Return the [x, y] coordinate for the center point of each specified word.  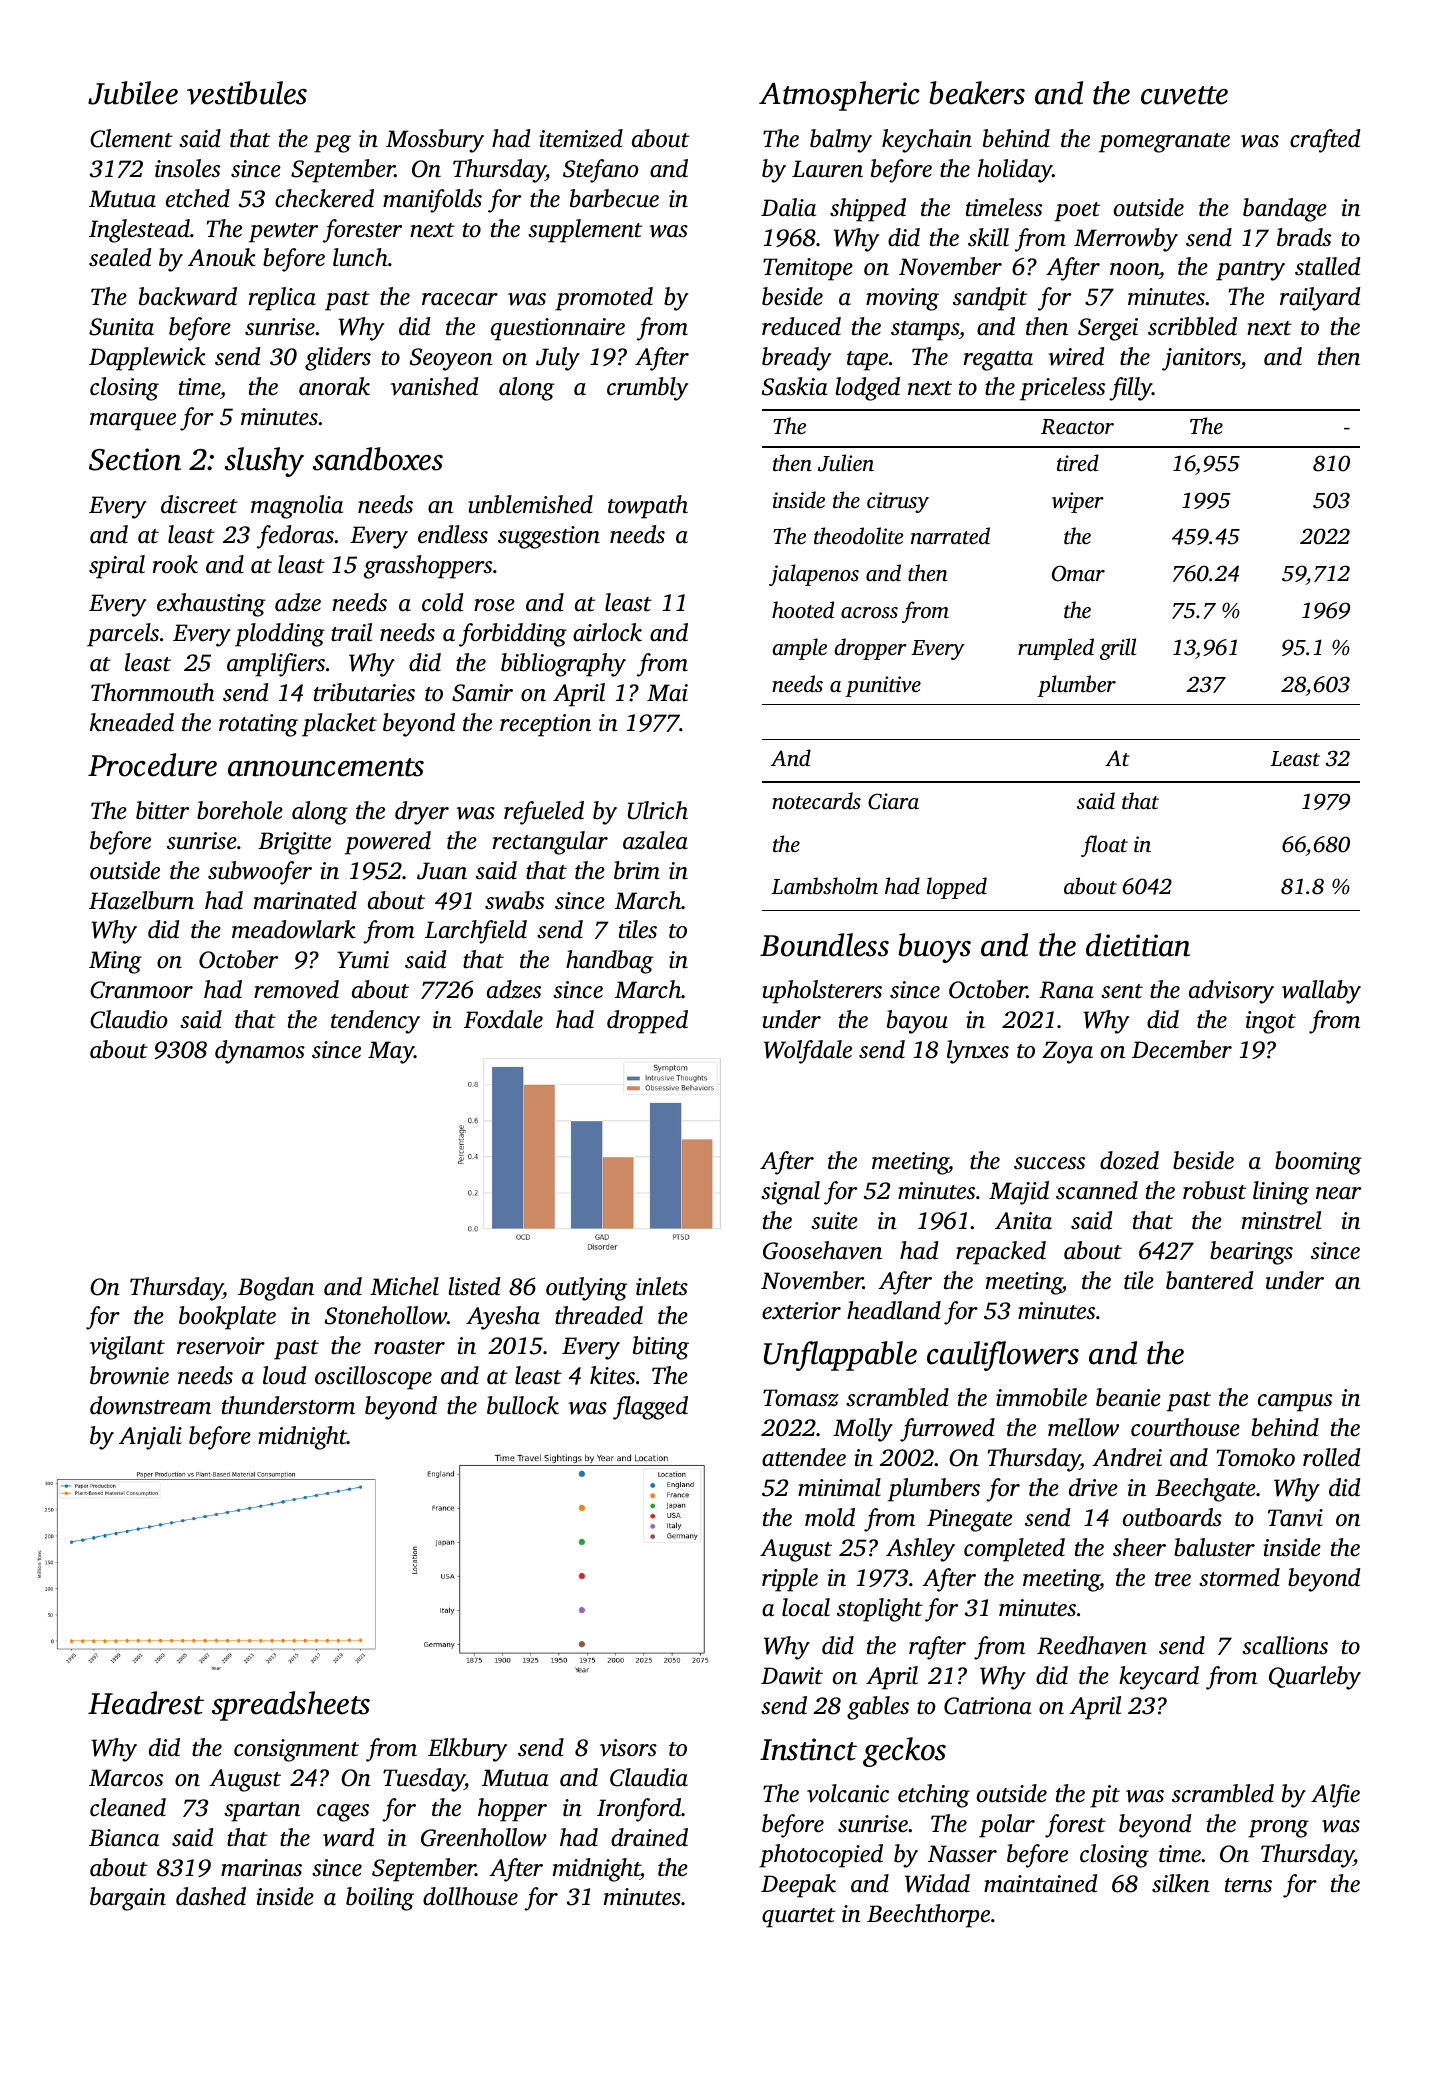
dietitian [1138, 945]
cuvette [1184, 95]
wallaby [1321, 992]
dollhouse [470, 1896]
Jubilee [133, 93]
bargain [128, 1899]
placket [339, 725]
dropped [647, 1022]
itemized [581, 138]
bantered [1209, 1280]
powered [388, 843]
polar [1007, 1826]
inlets [662, 1286]
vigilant [127, 1348]
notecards [816, 800]
